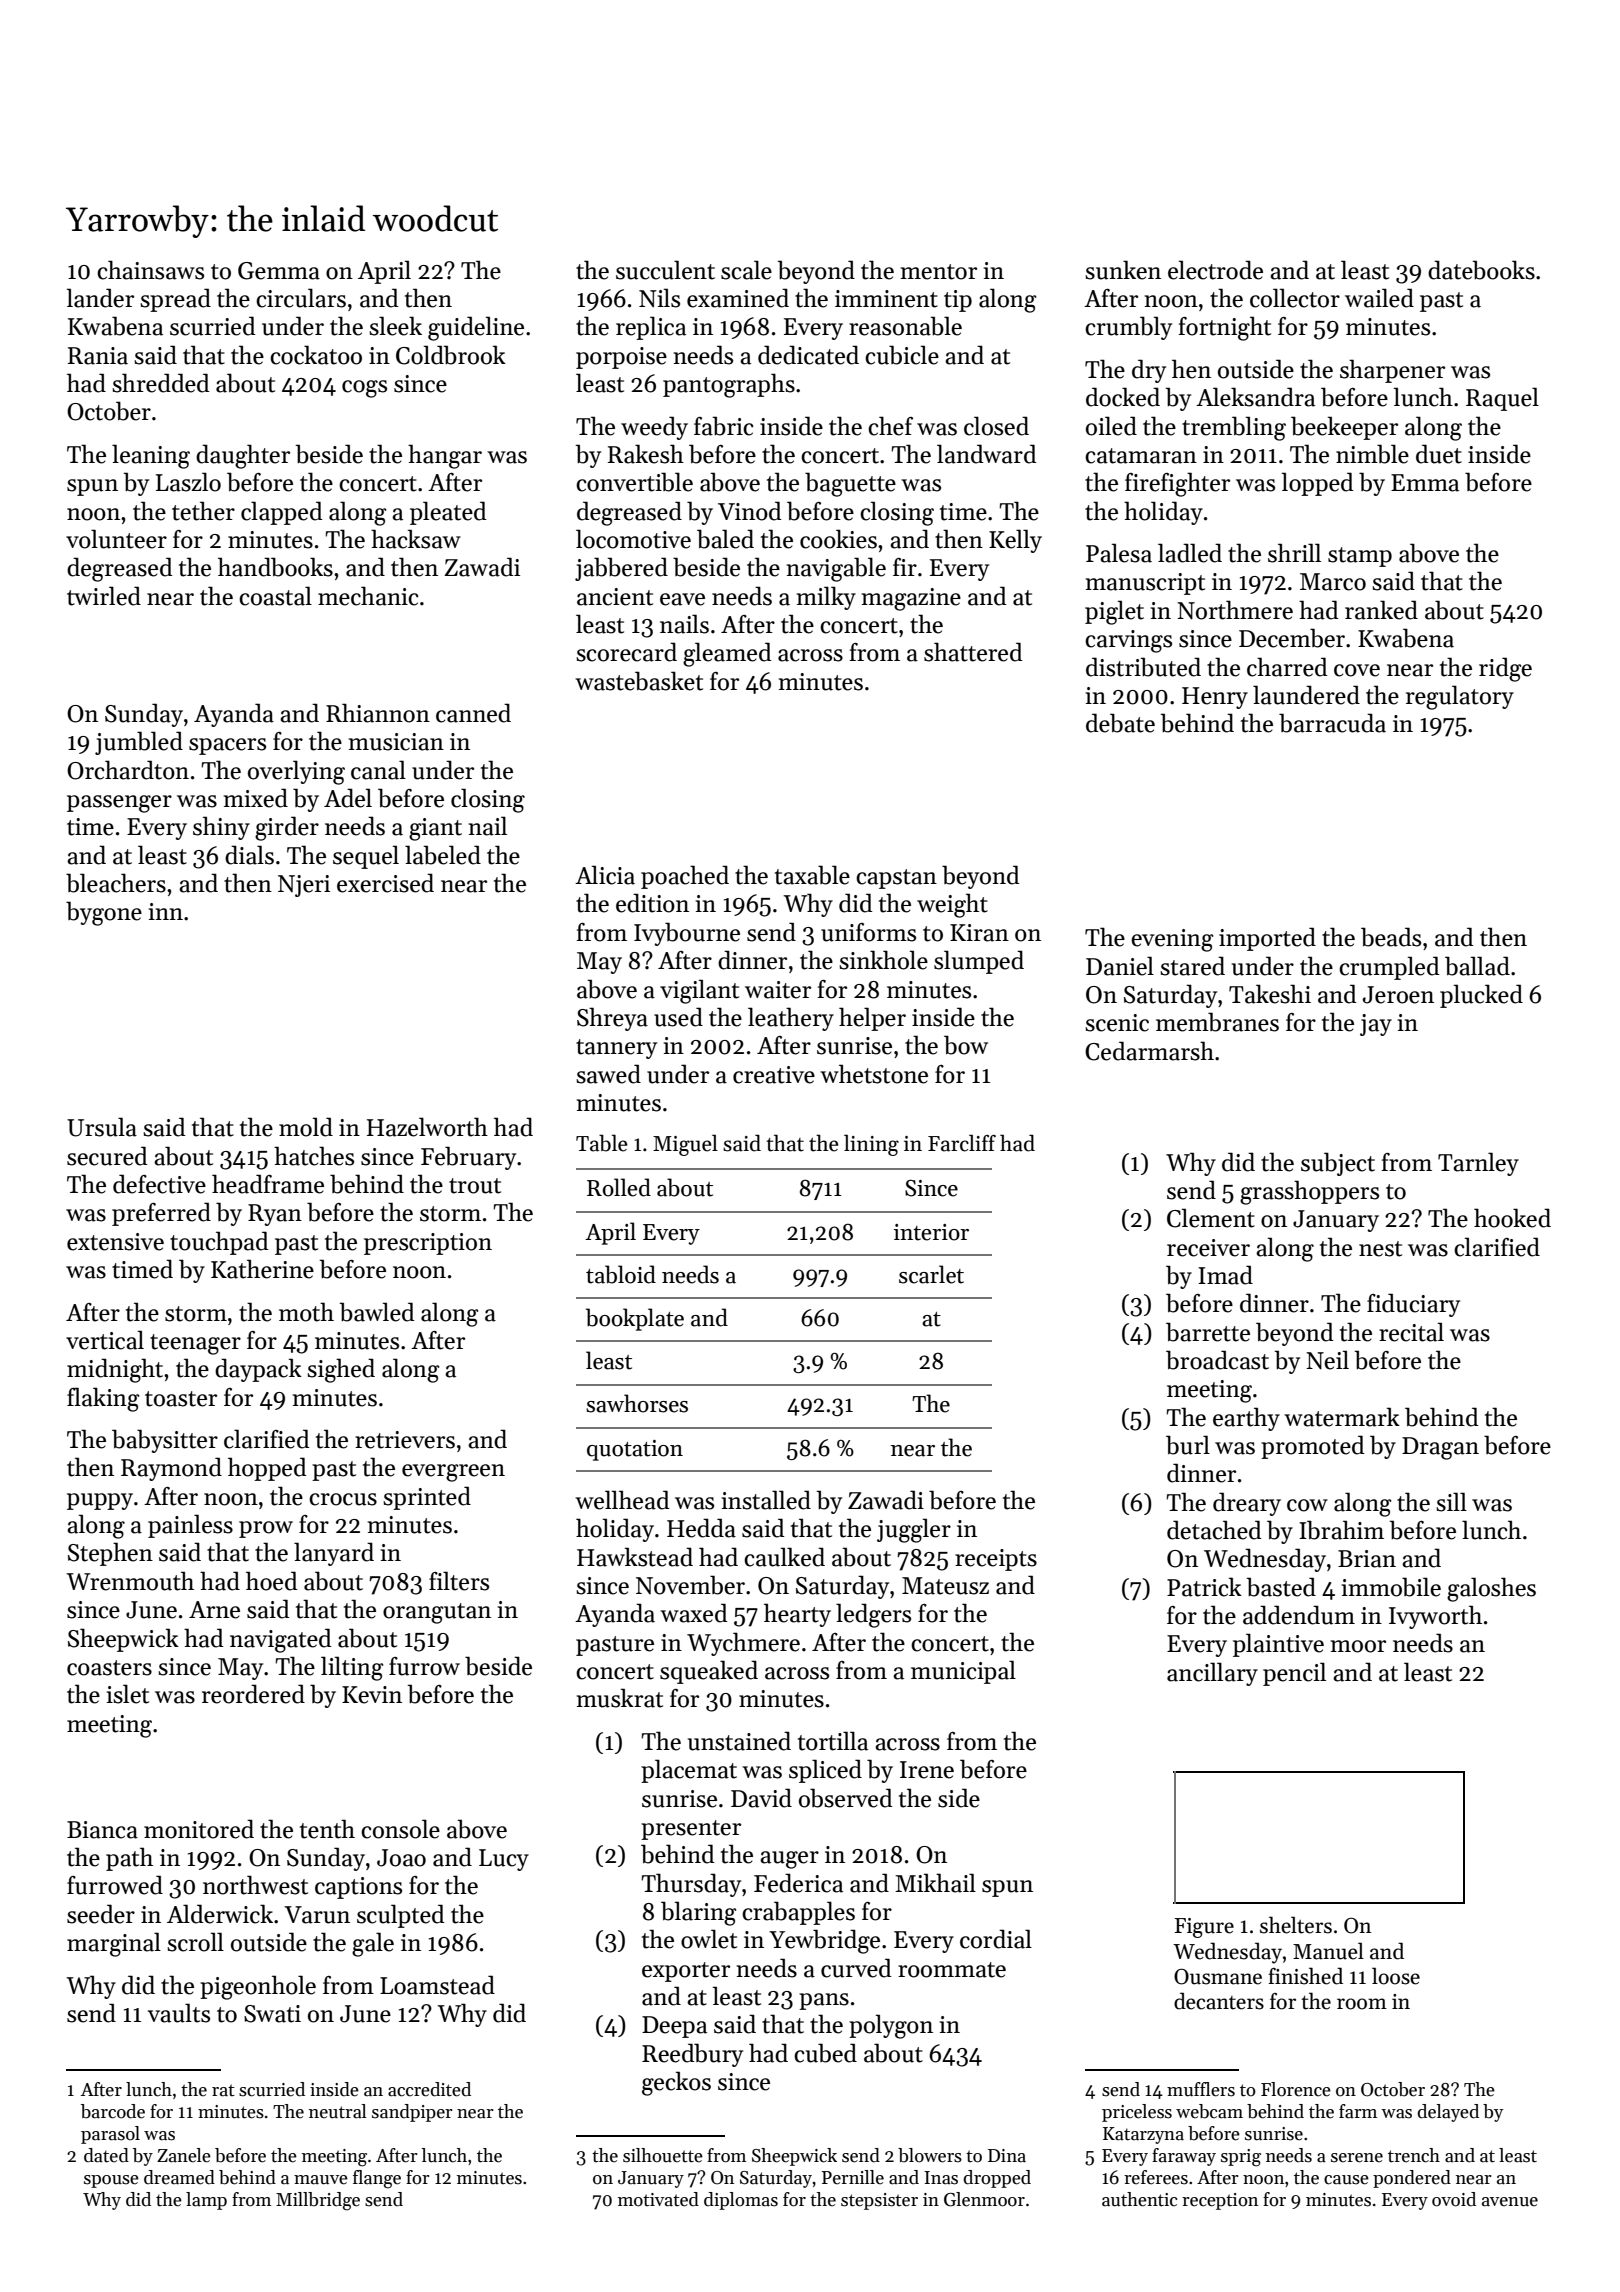 The width and height of the document is (1620, 2292). Describe the element at coordinates (281, 1640) in the document. I see `navigated` at that location.
